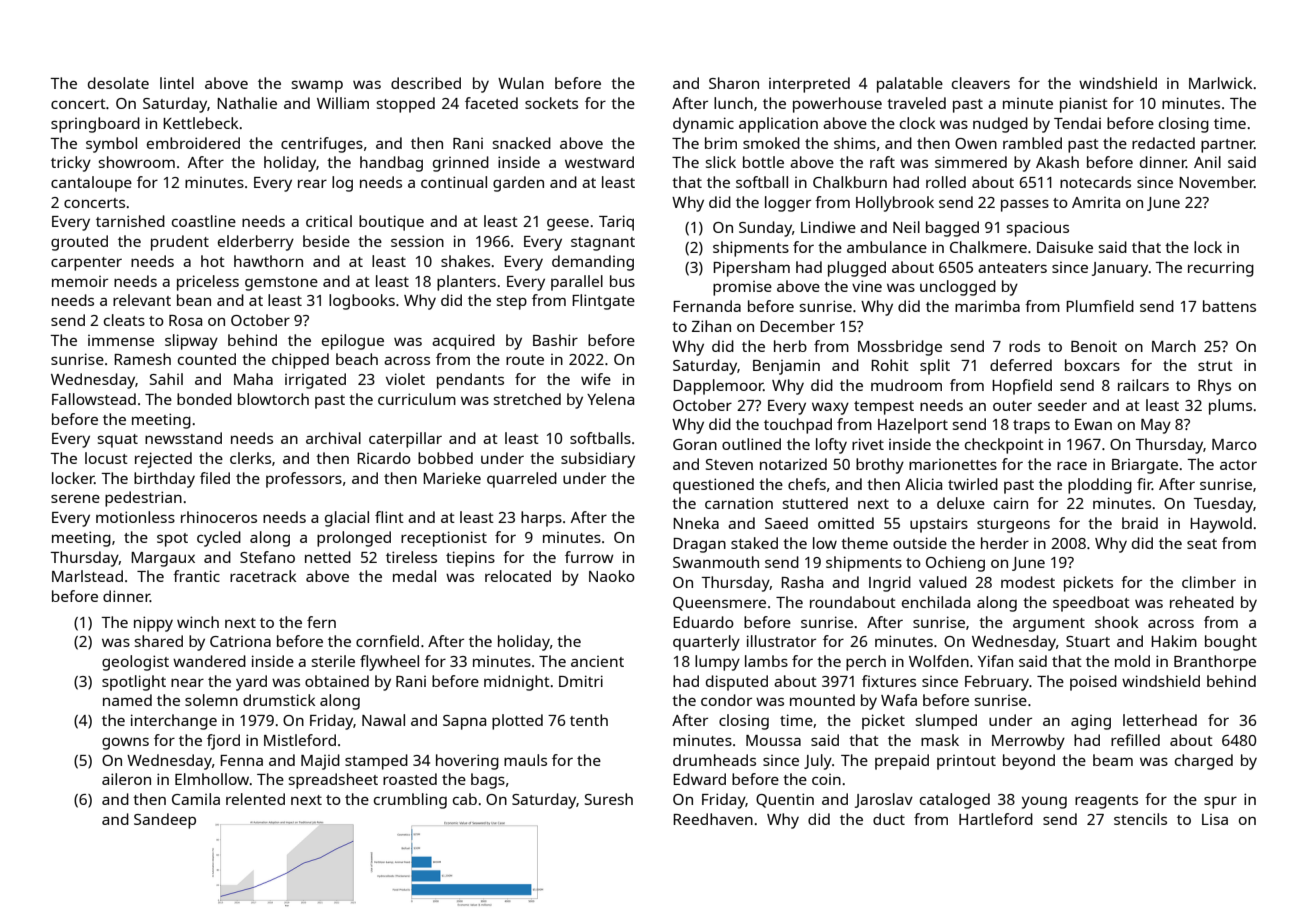  What do you see at coordinates (410, 801) in the screenshot?
I see `crumbling` at bounding box center [410, 801].
